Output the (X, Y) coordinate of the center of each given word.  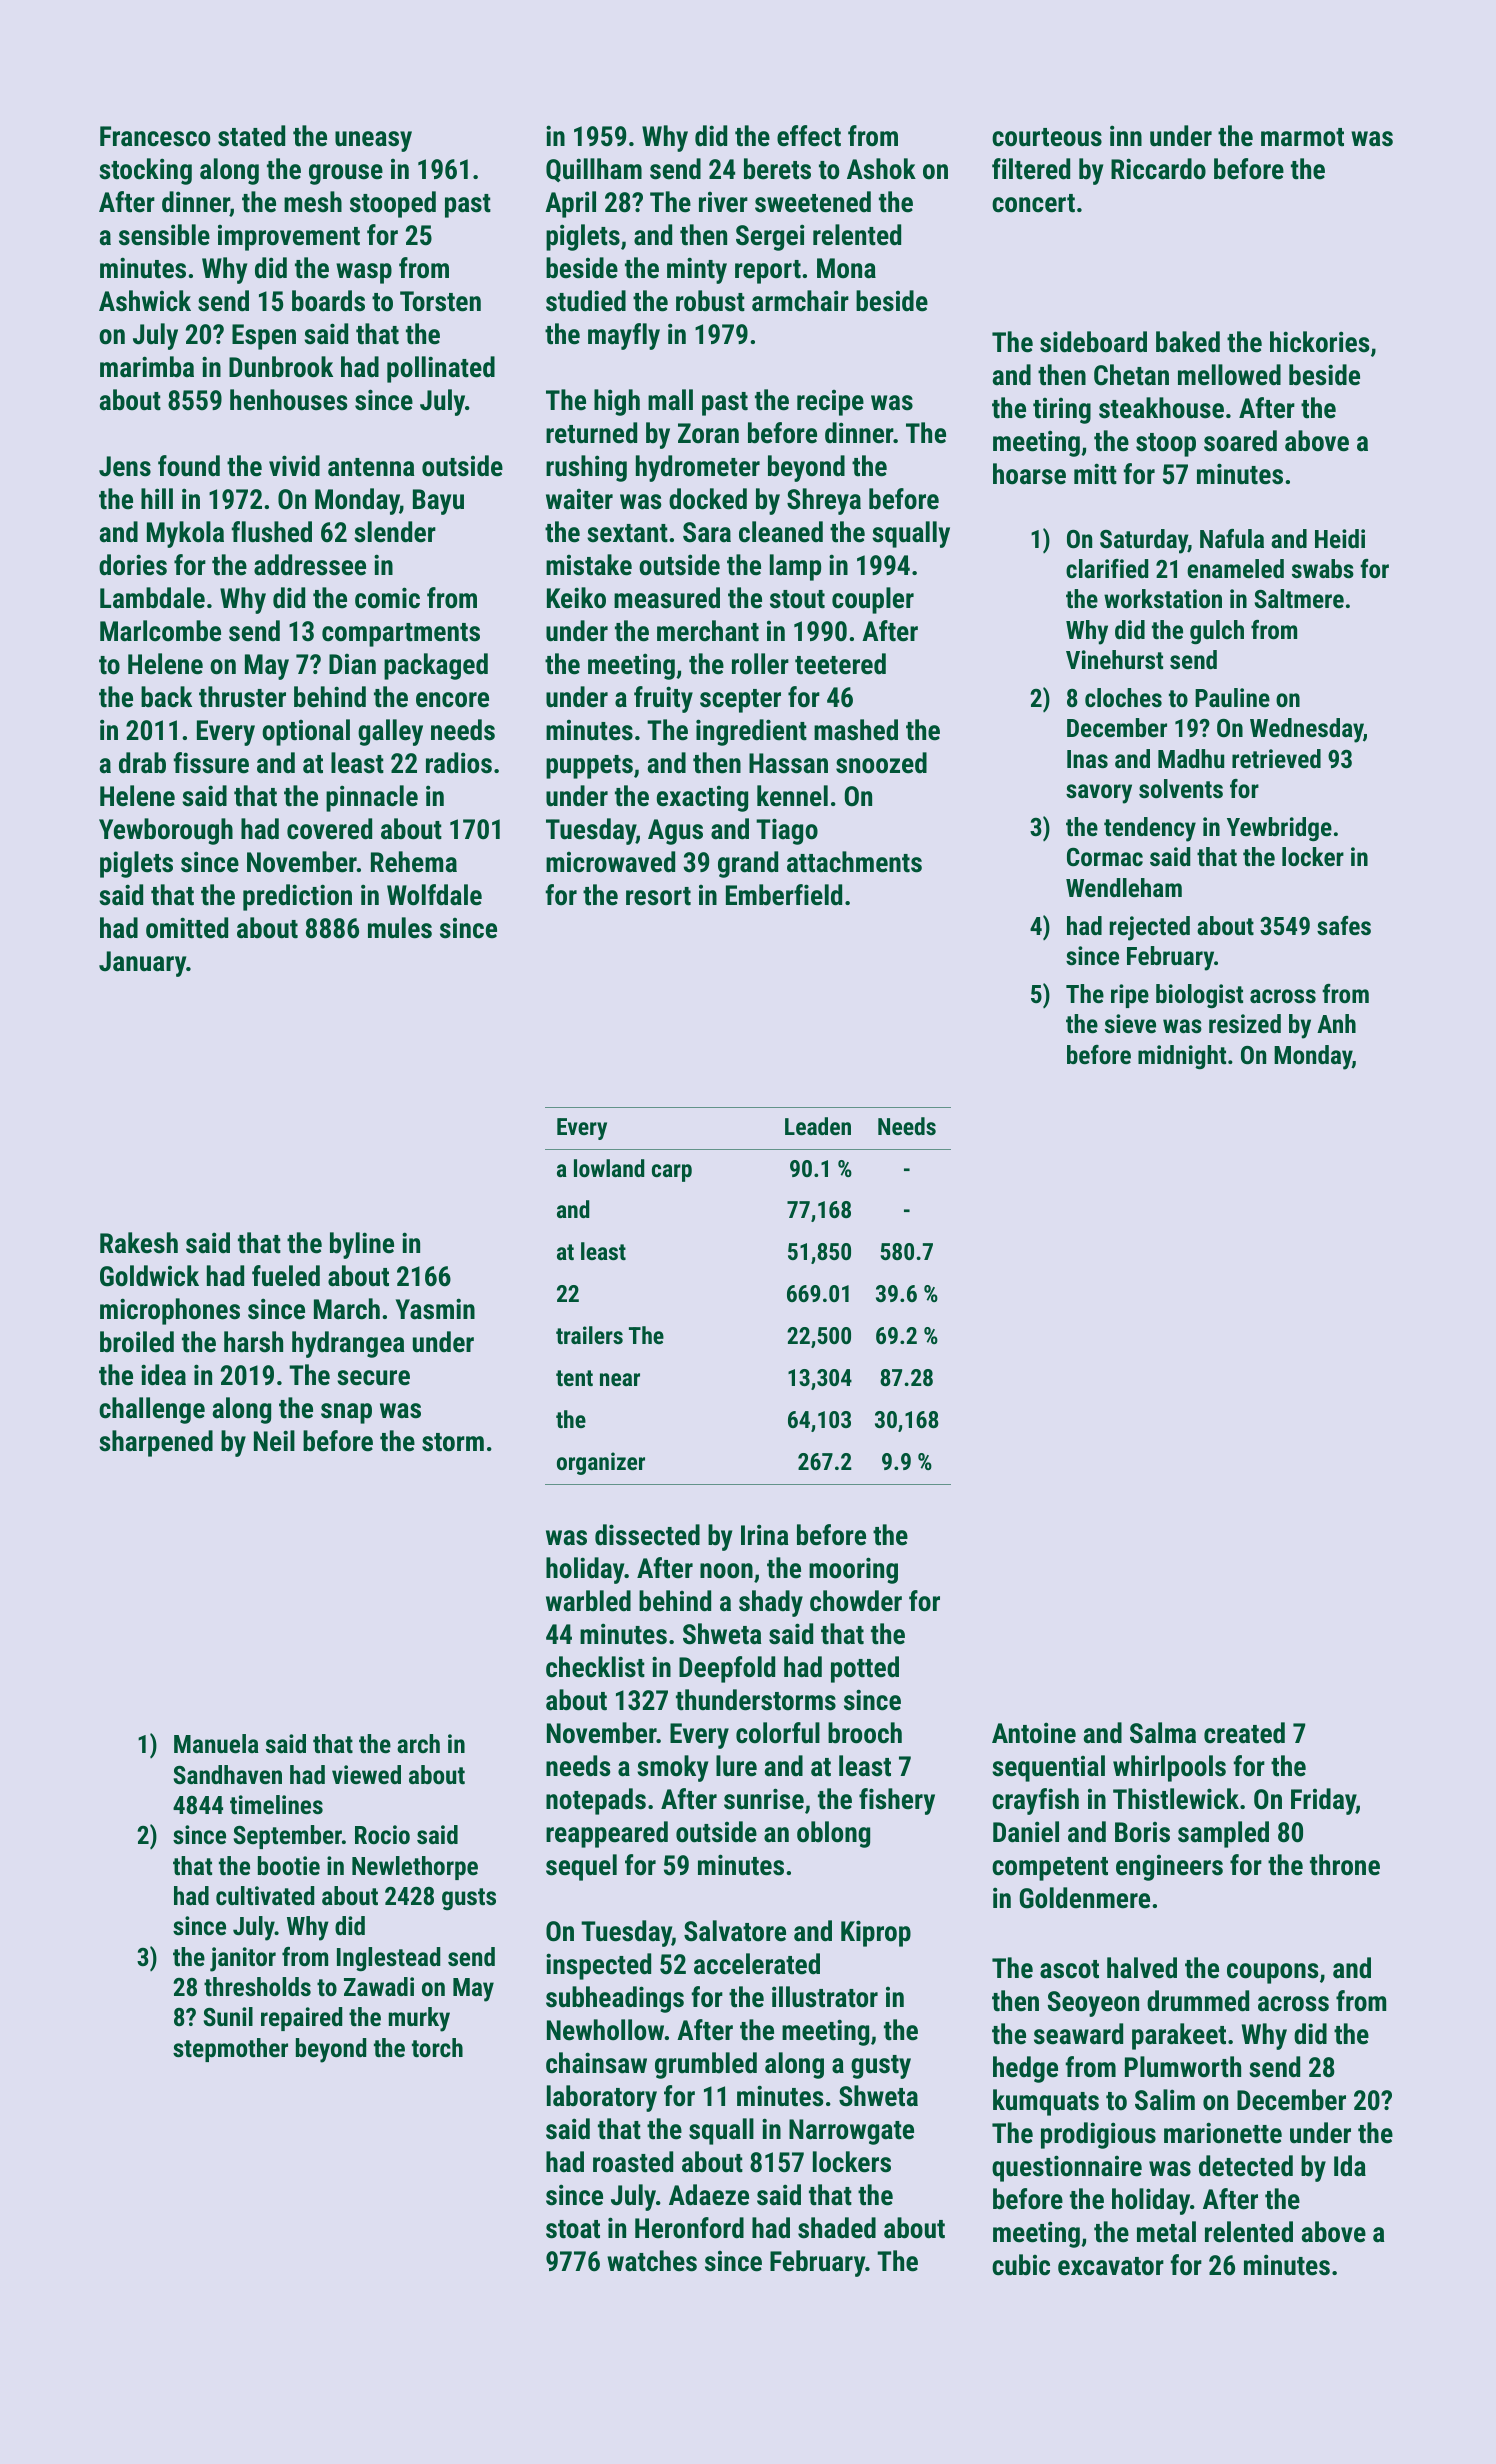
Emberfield (784, 895)
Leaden (818, 1126)
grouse (346, 174)
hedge (1025, 2069)
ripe (1130, 996)
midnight (1182, 1057)
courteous (1047, 137)
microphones (170, 1311)
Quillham (594, 170)
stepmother (230, 2050)
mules (400, 928)
